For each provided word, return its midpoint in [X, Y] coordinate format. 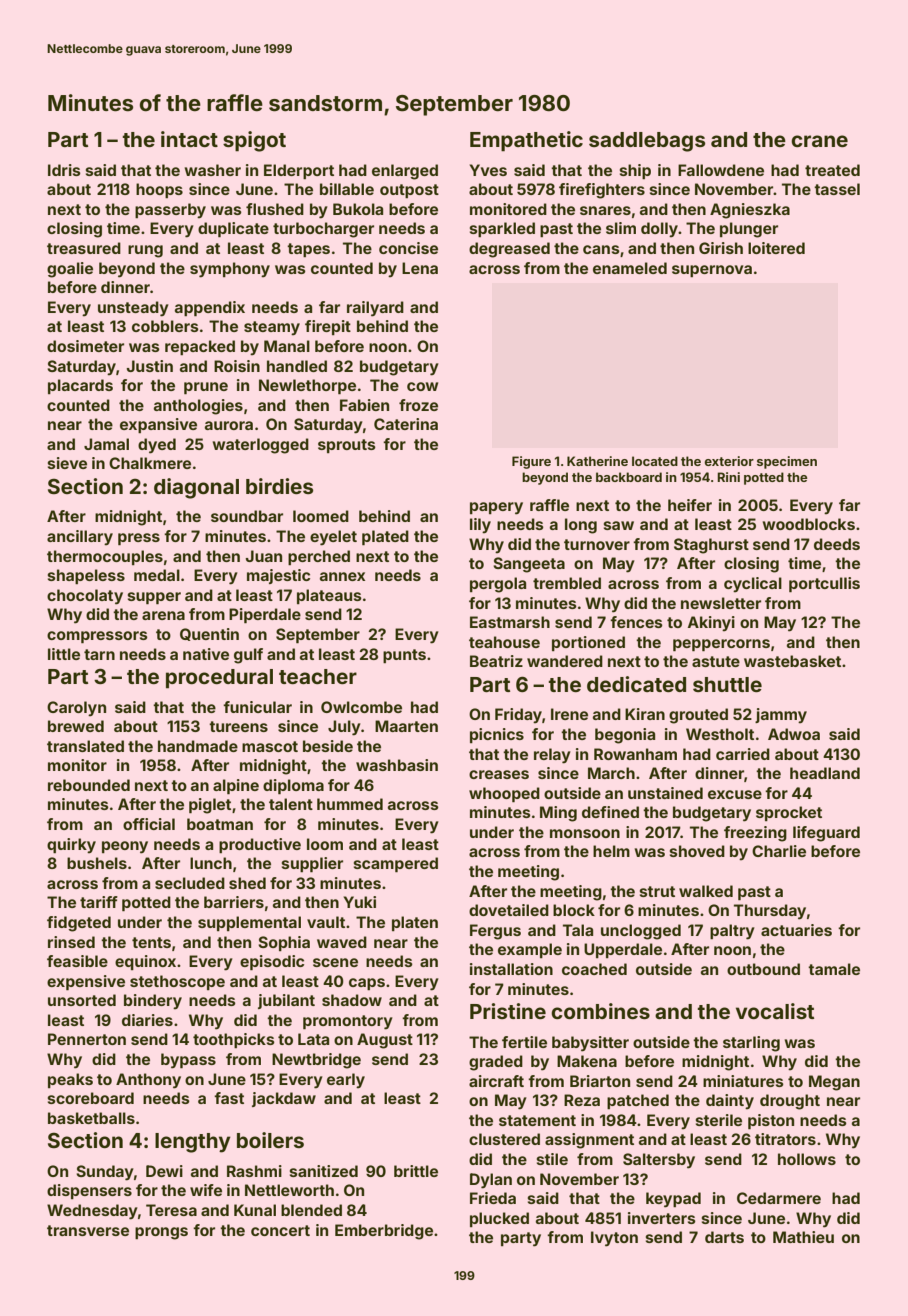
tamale [834, 969]
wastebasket [792, 661]
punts [404, 656]
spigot [254, 141]
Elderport [299, 171]
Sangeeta [529, 565]
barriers [234, 902]
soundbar [247, 516]
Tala [578, 930]
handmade [198, 746]
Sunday [105, 1173]
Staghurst [711, 546]
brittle [416, 1171]
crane [819, 141]
